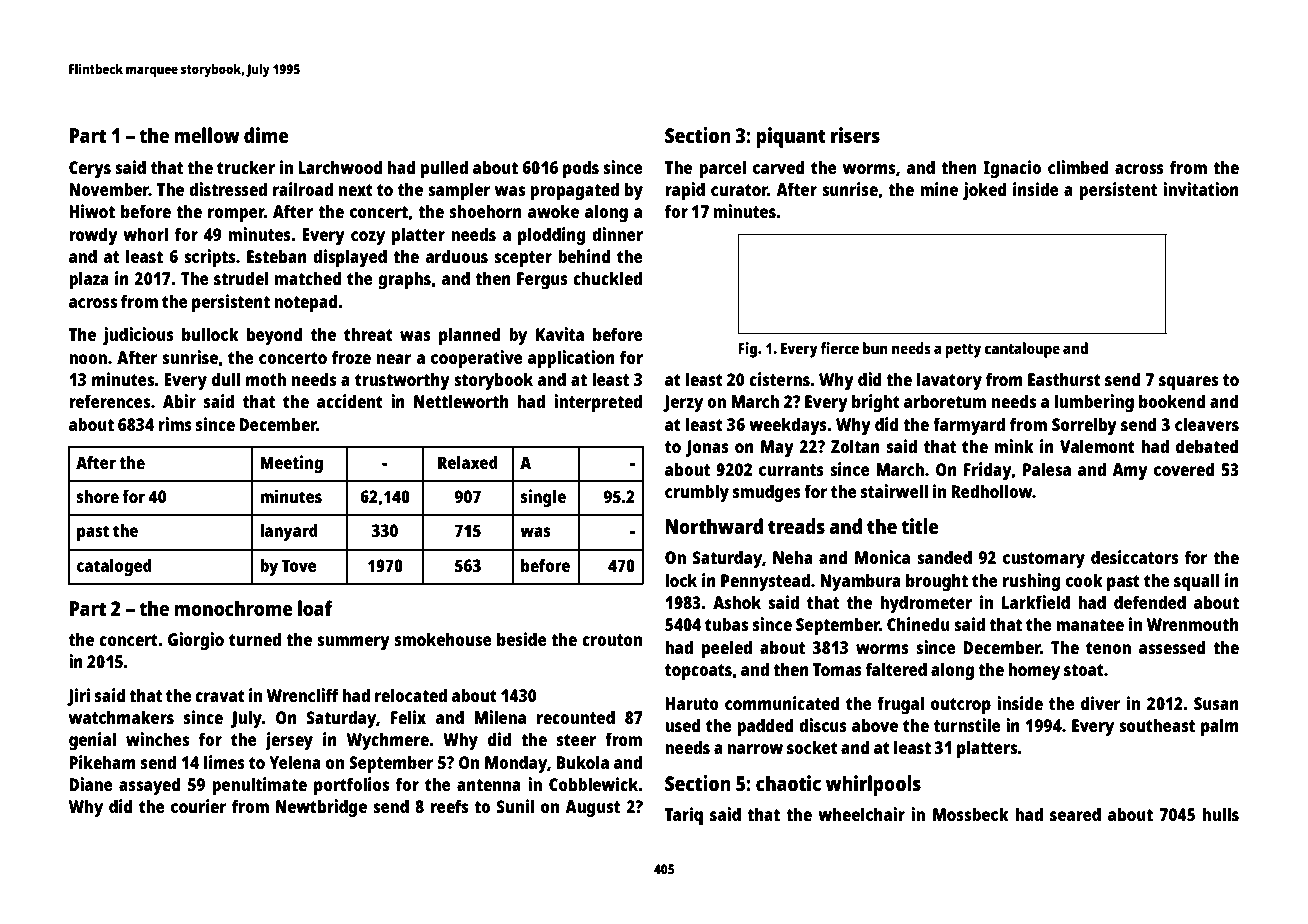 This screenshot has height=924, width=1308. Describe the element at coordinates (1201, 189) in the screenshot. I see `invitation` at that location.
